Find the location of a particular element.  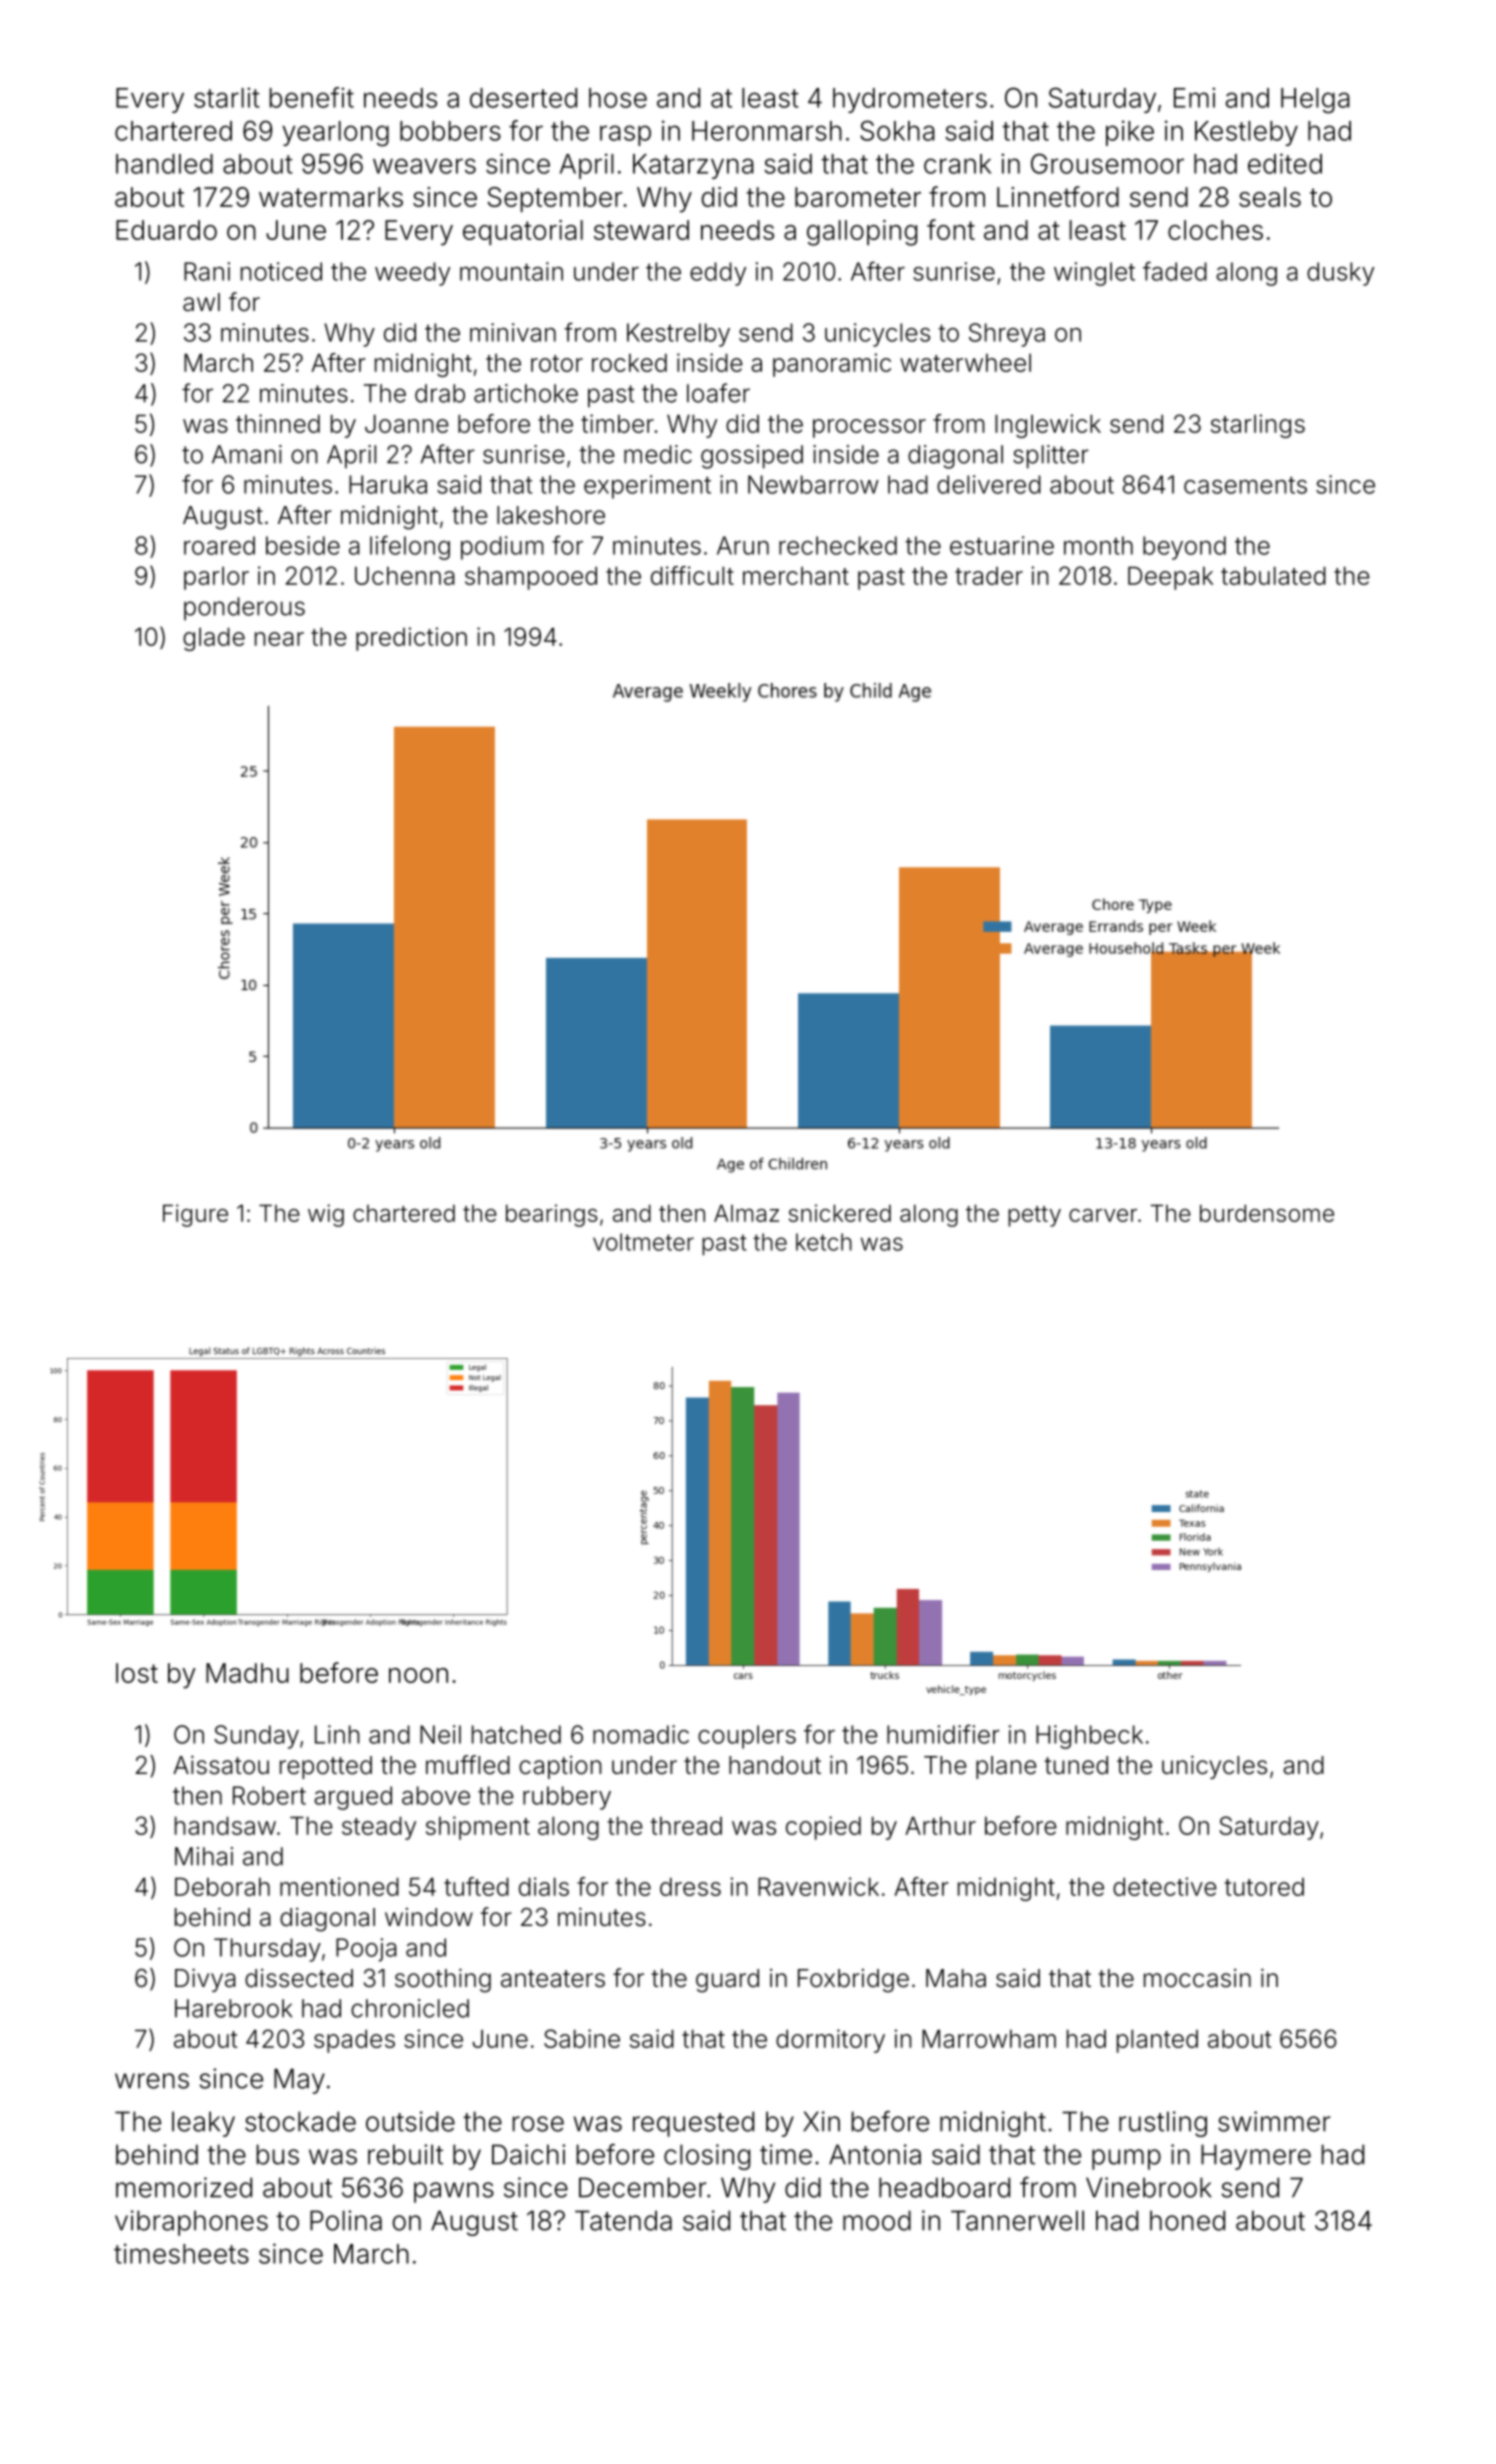

tabulated is located at coordinates (1273, 575).
